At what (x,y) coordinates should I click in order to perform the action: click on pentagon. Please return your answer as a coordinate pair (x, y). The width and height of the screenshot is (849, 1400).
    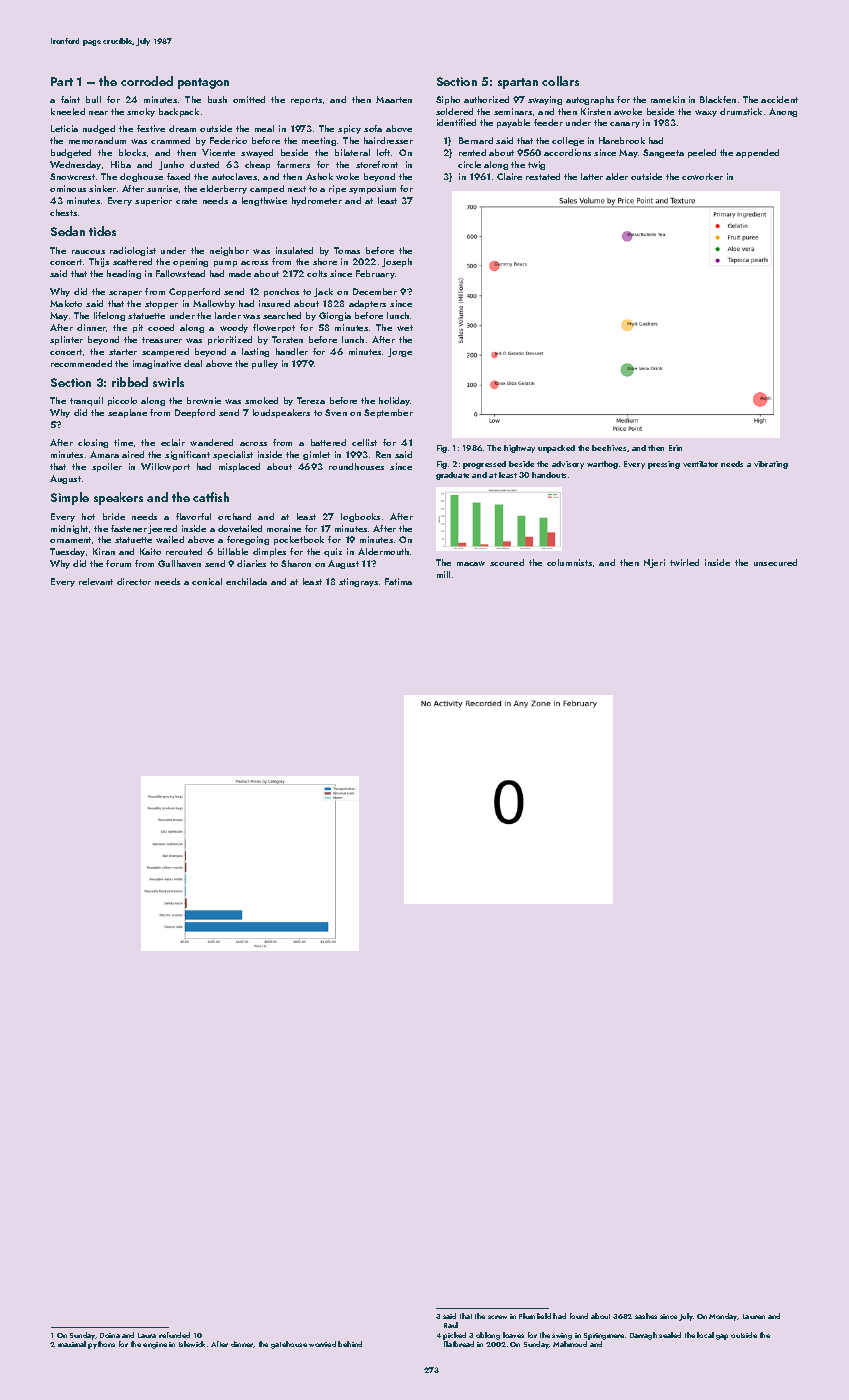
    Looking at the image, I should click on (203, 83).
